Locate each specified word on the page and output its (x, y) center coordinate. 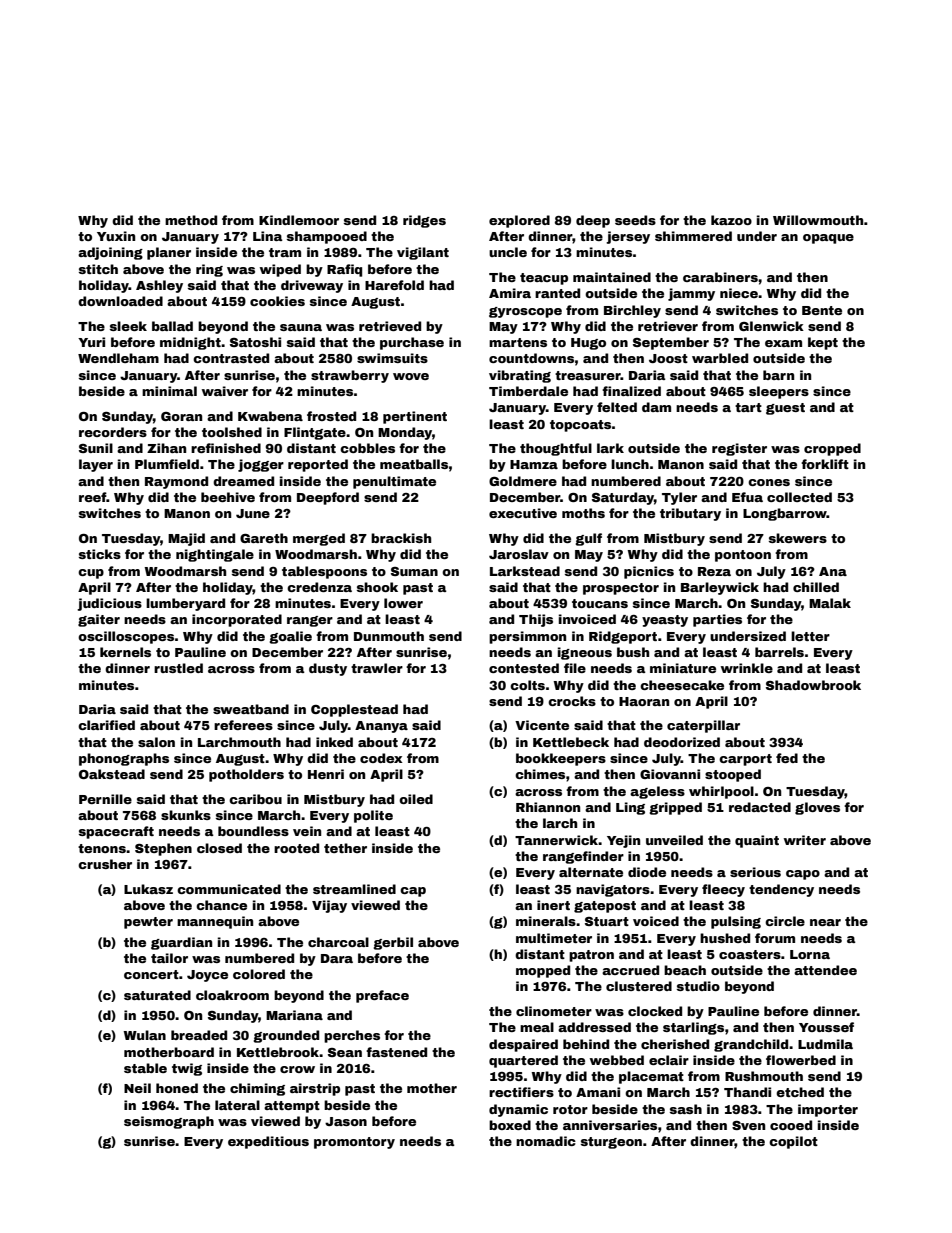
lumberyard (185, 604)
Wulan (144, 1035)
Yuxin (116, 236)
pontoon (743, 556)
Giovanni (670, 774)
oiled (416, 799)
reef (92, 497)
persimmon (527, 637)
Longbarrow (785, 514)
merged (319, 539)
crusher (105, 864)
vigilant (423, 253)
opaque (828, 239)
